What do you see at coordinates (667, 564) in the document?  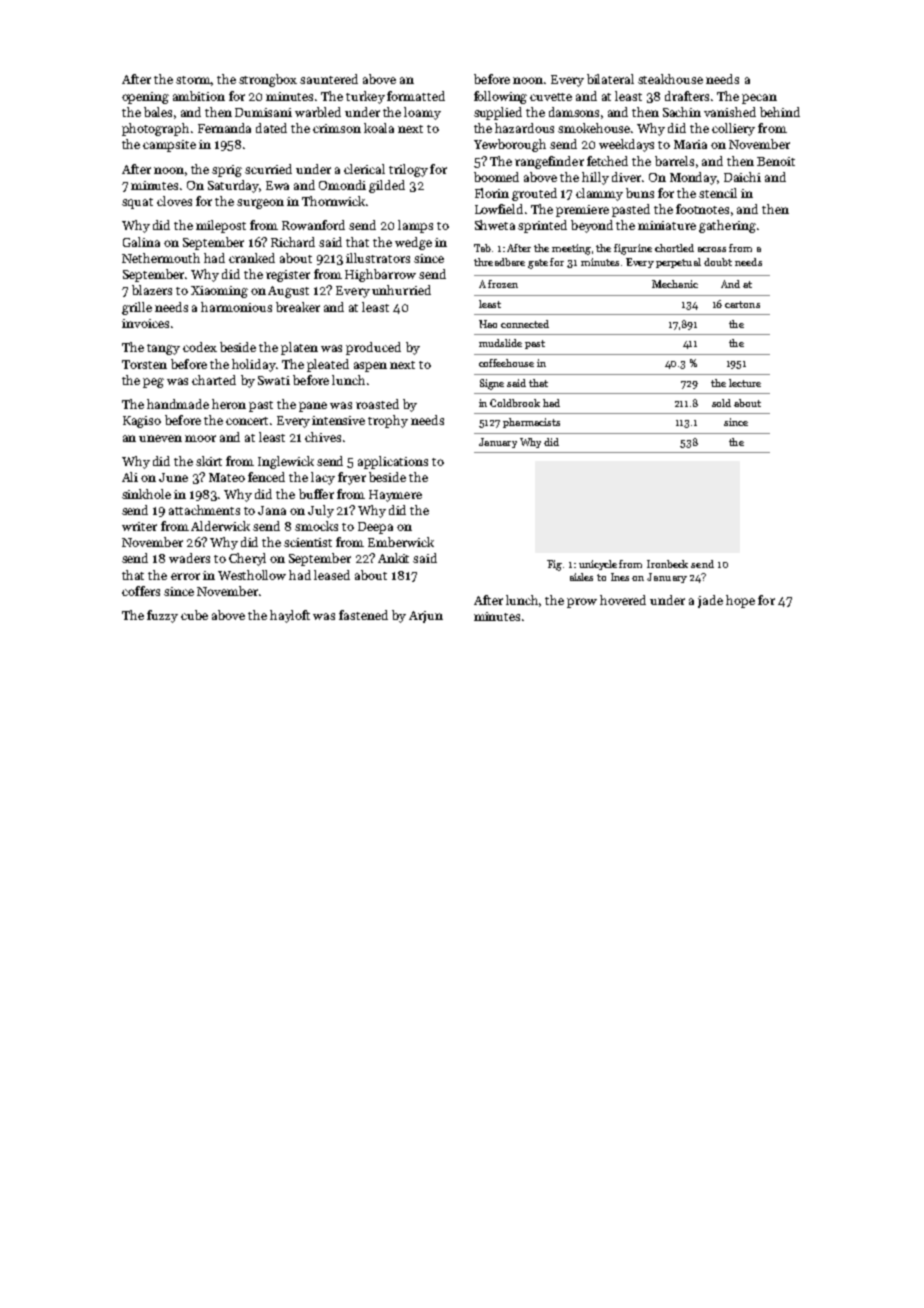 I see `Ironbeck` at bounding box center [667, 564].
